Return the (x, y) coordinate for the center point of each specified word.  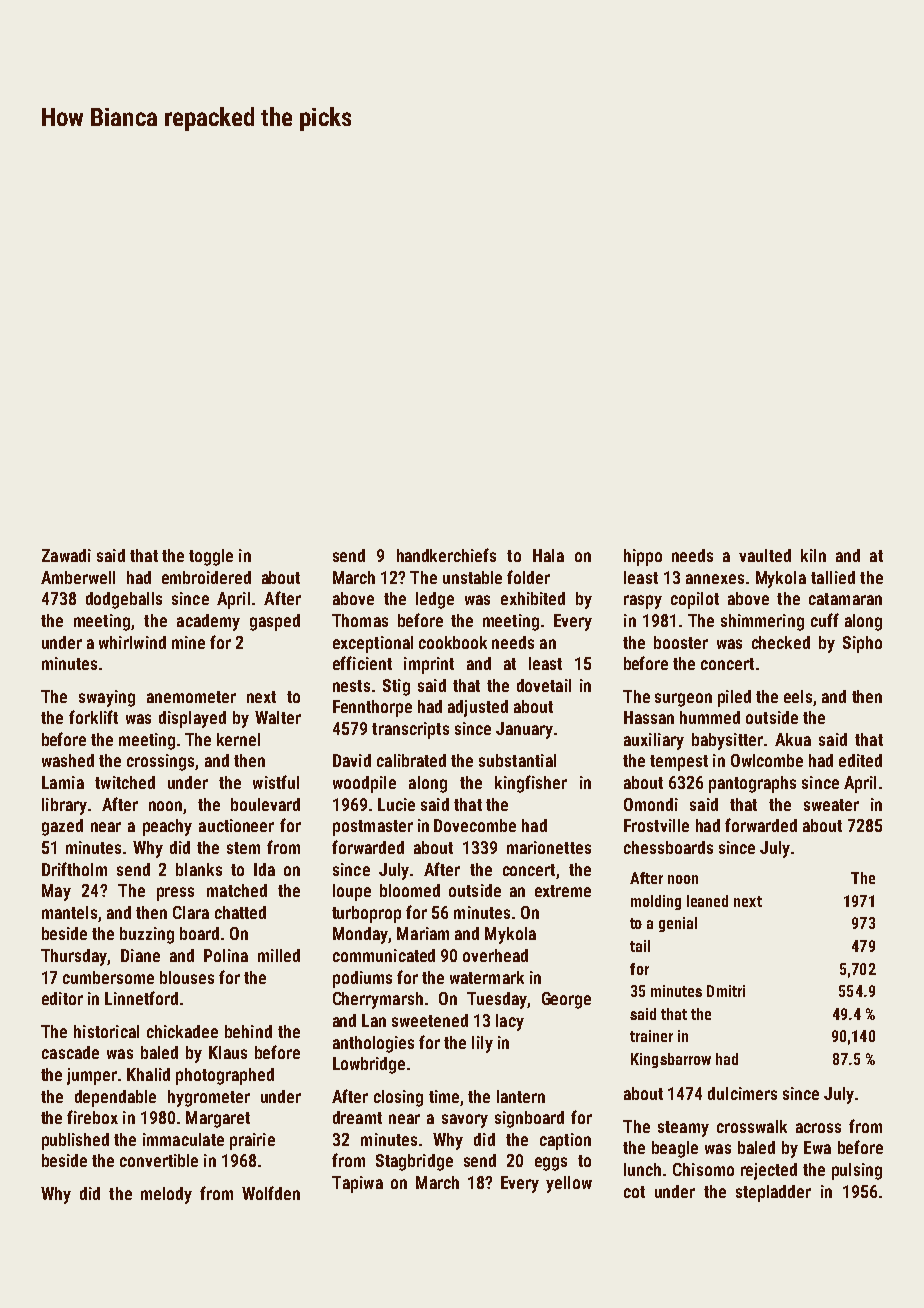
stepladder (773, 1193)
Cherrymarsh (378, 1000)
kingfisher (531, 784)
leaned (707, 901)
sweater (831, 805)
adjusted (478, 708)
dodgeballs (124, 600)
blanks (199, 869)
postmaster (373, 828)
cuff (825, 620)
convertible (159, 1160)
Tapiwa (357, 1184)
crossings (160, 762)
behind (248, 1031)
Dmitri (726, 991)
